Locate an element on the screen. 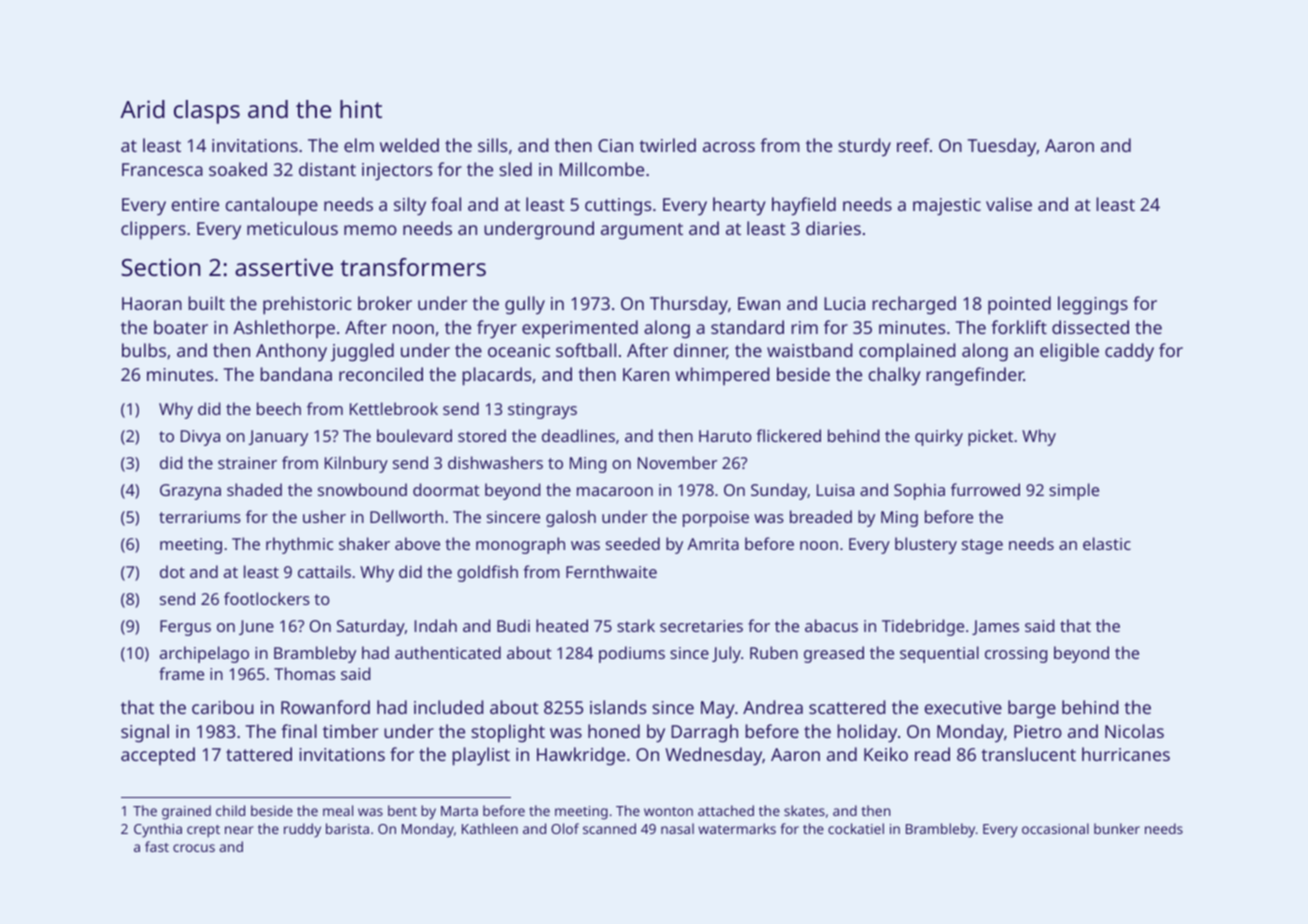 Image resolution: width=1308 pixels, height=924 pixels. picket is located at coordinates (990, 437).
